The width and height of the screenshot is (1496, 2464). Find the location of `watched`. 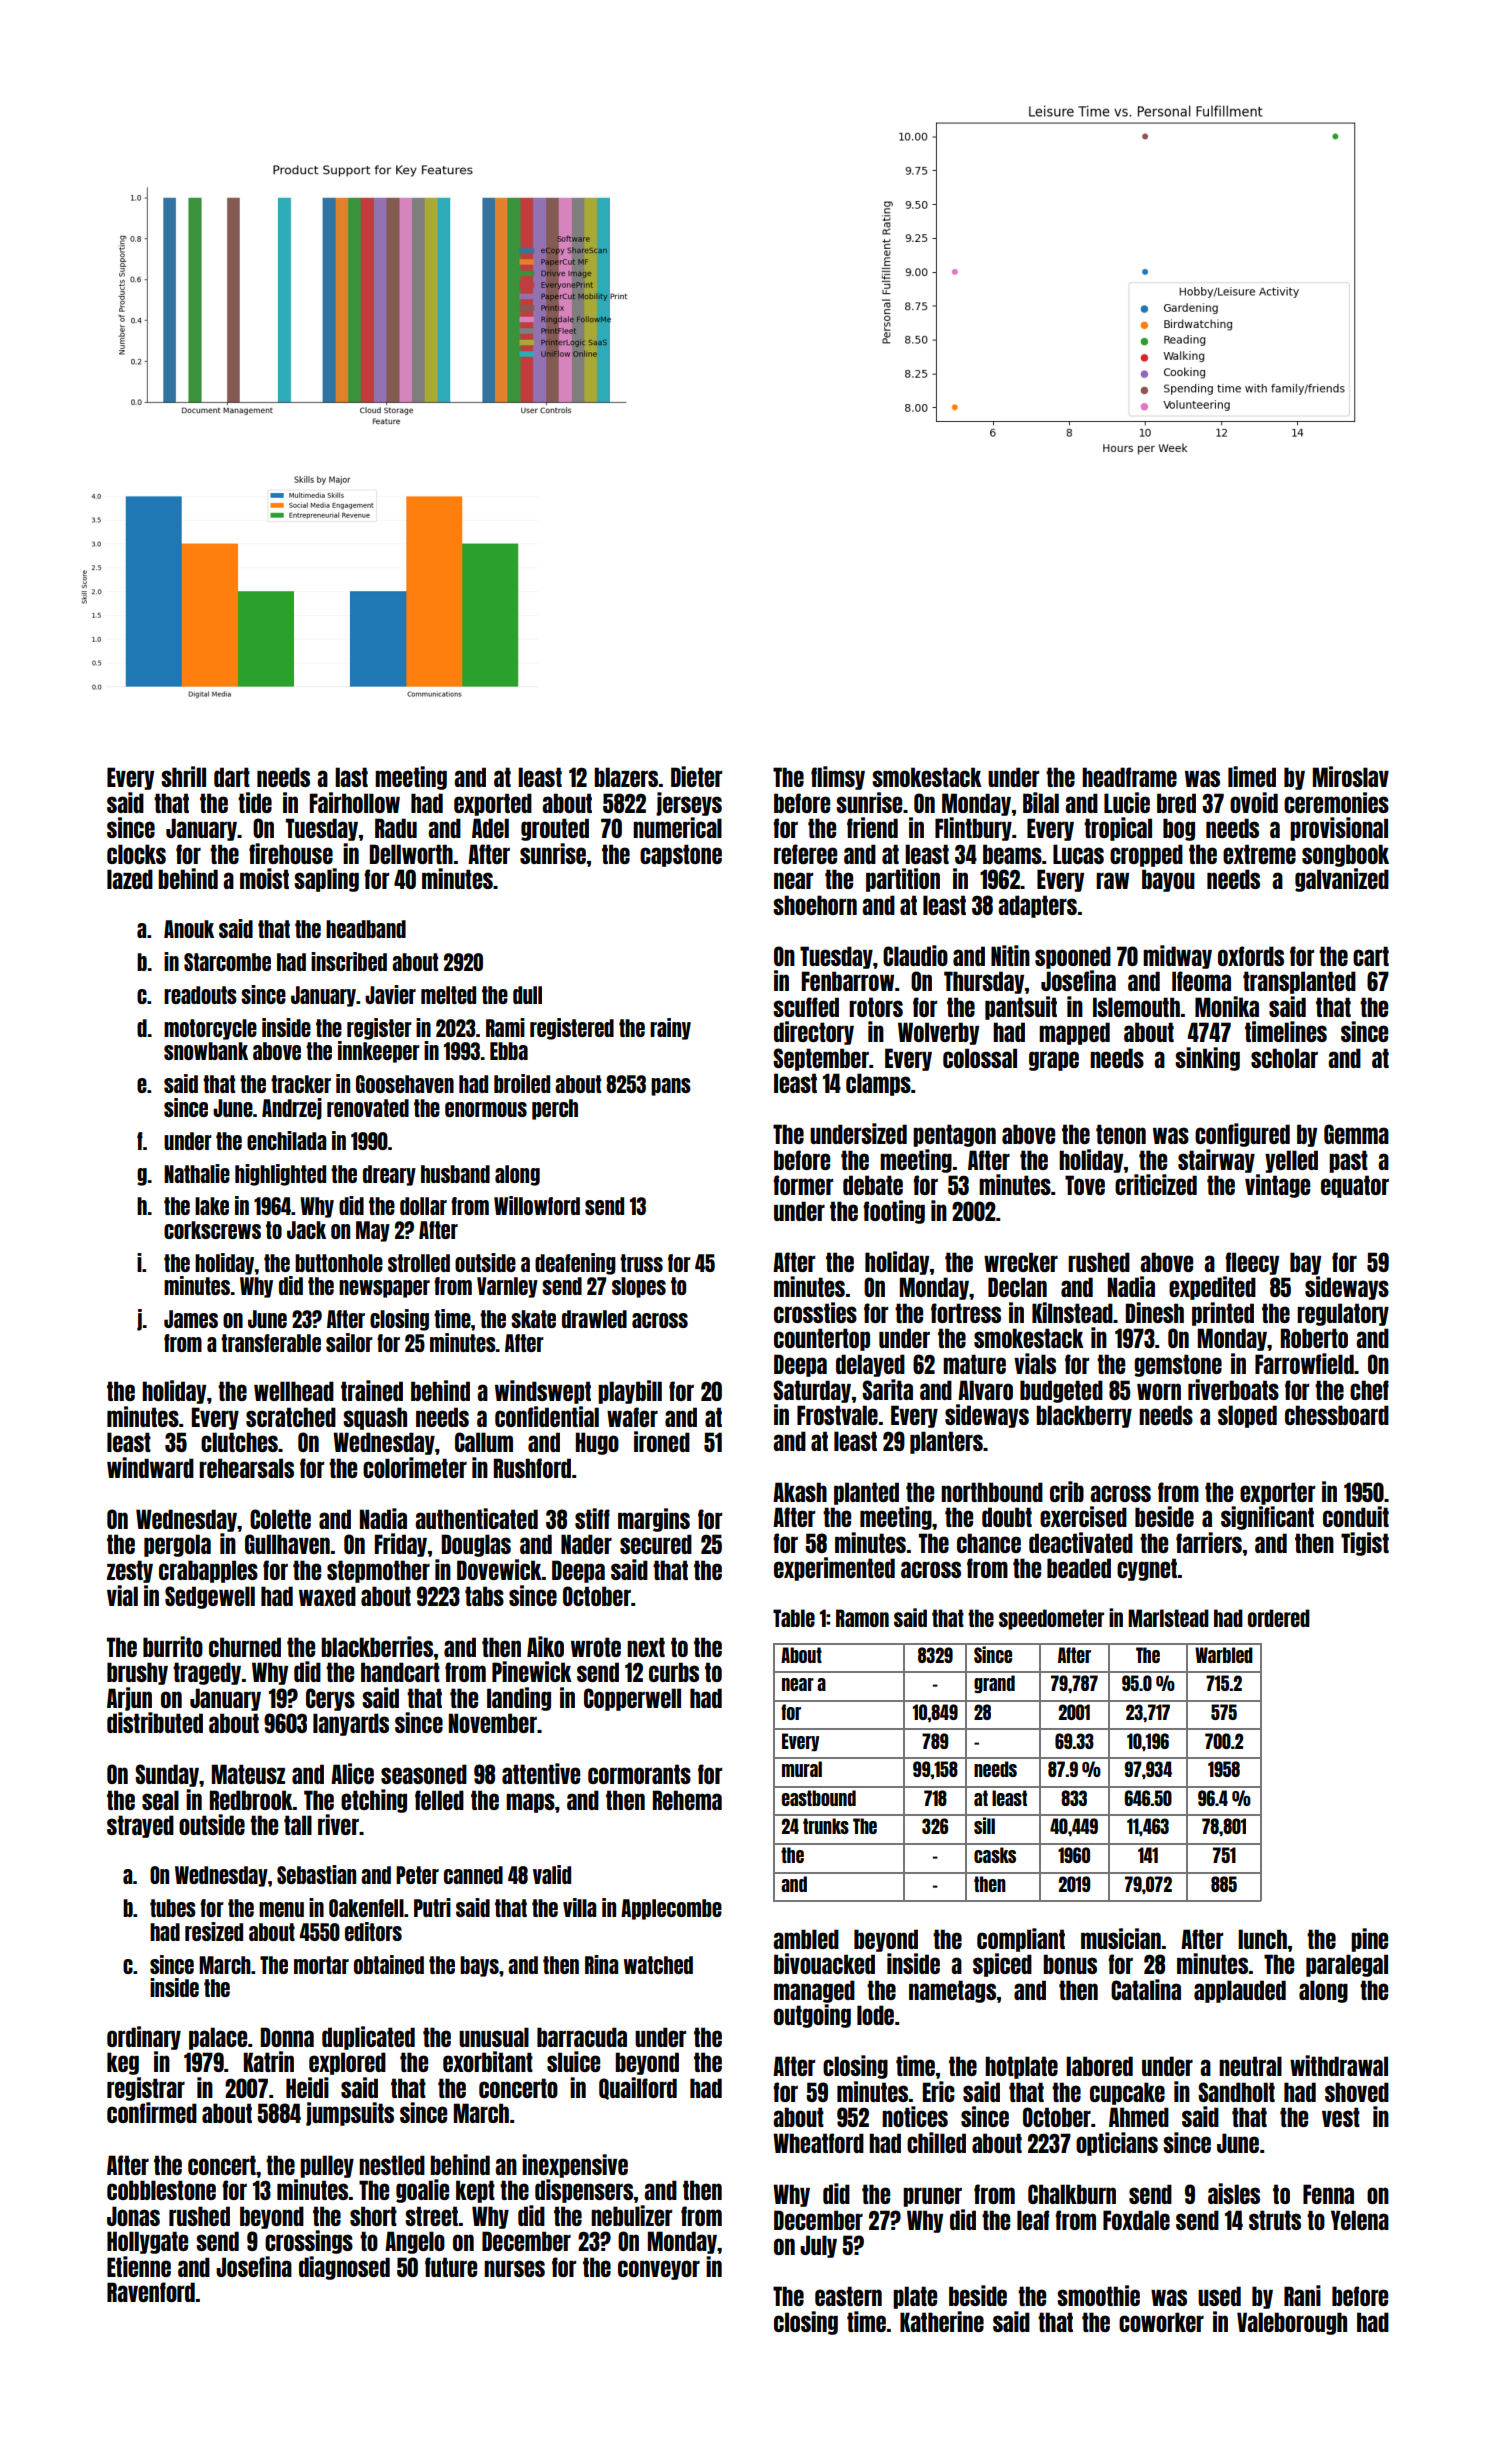

watched is located at coordinates (658, 1965).
